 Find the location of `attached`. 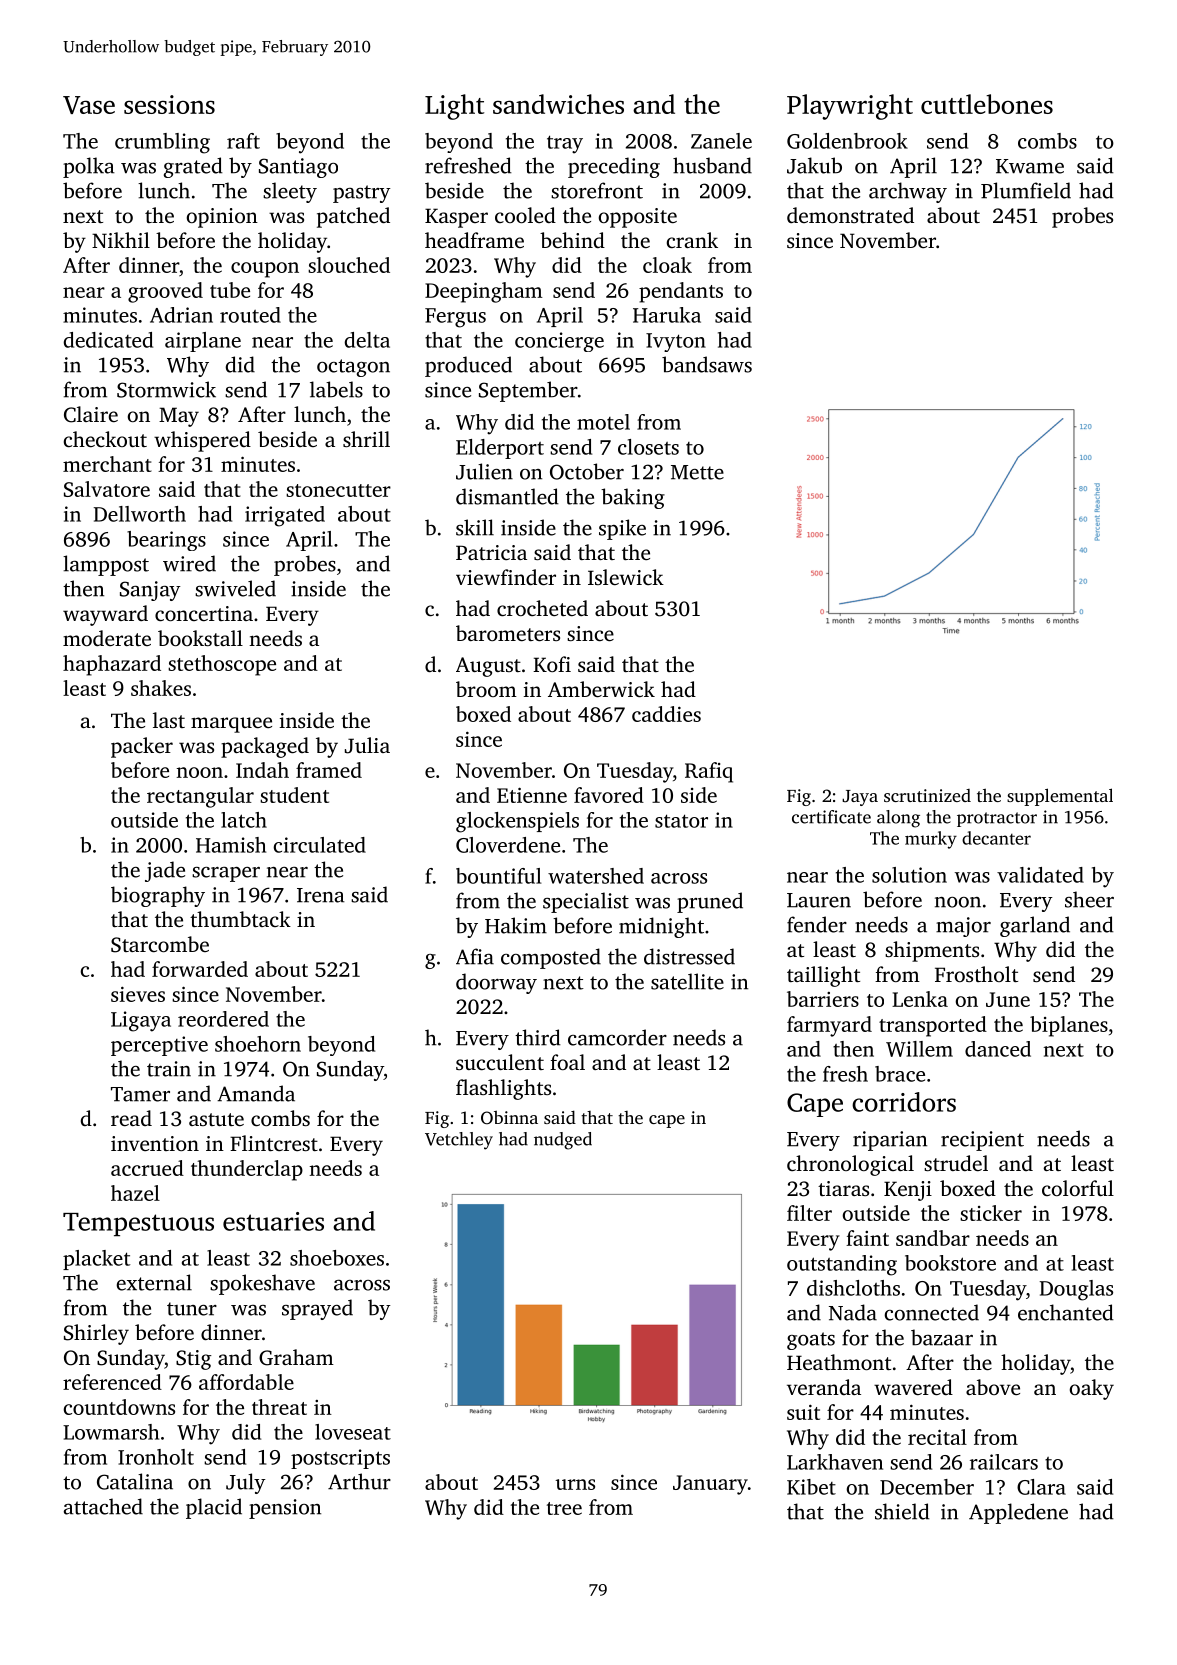

attached is located at coordinates (103, 1506).
